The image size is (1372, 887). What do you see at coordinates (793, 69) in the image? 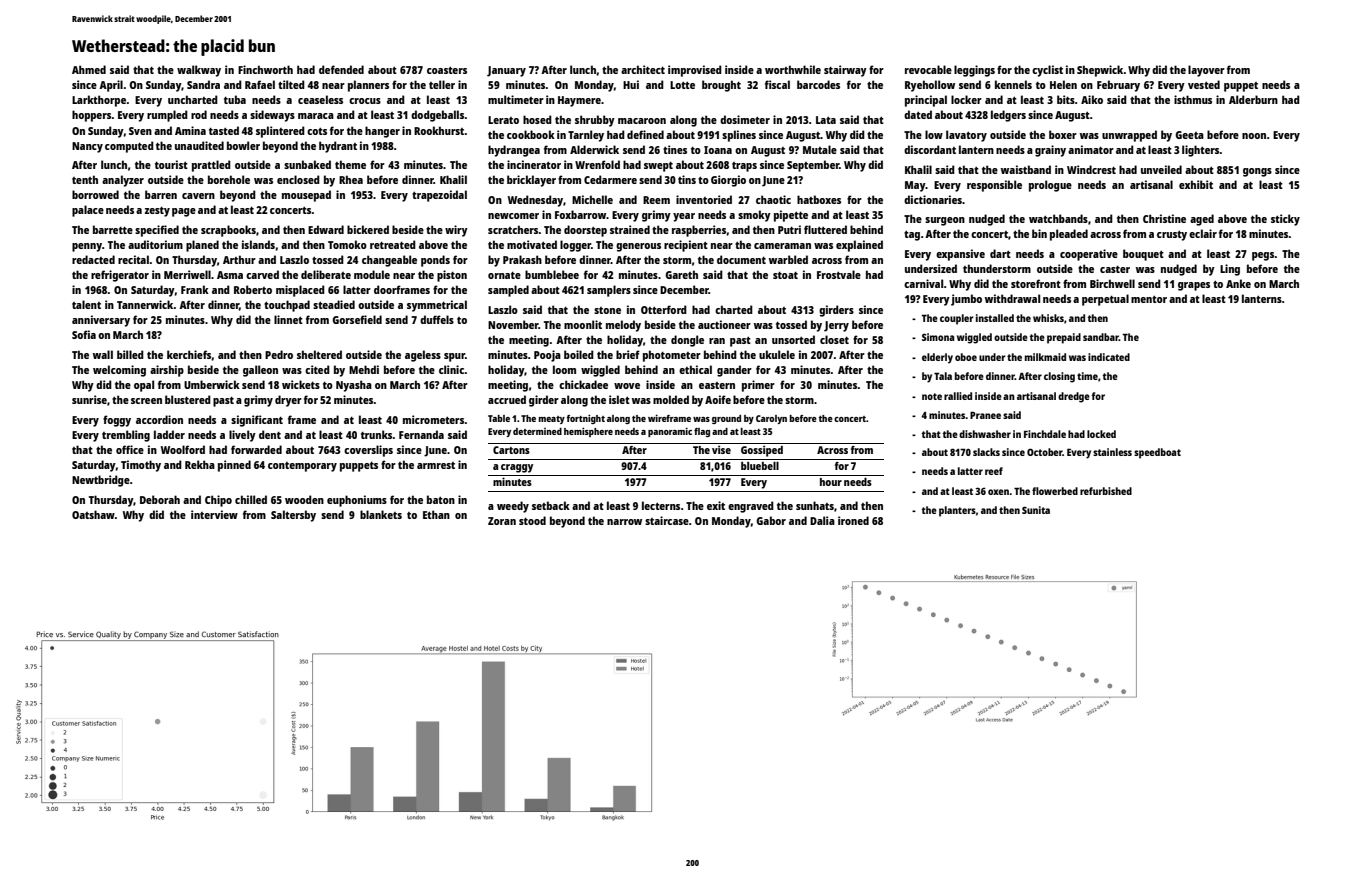
I see `worthwhile` at bounding box center [793, 69].
